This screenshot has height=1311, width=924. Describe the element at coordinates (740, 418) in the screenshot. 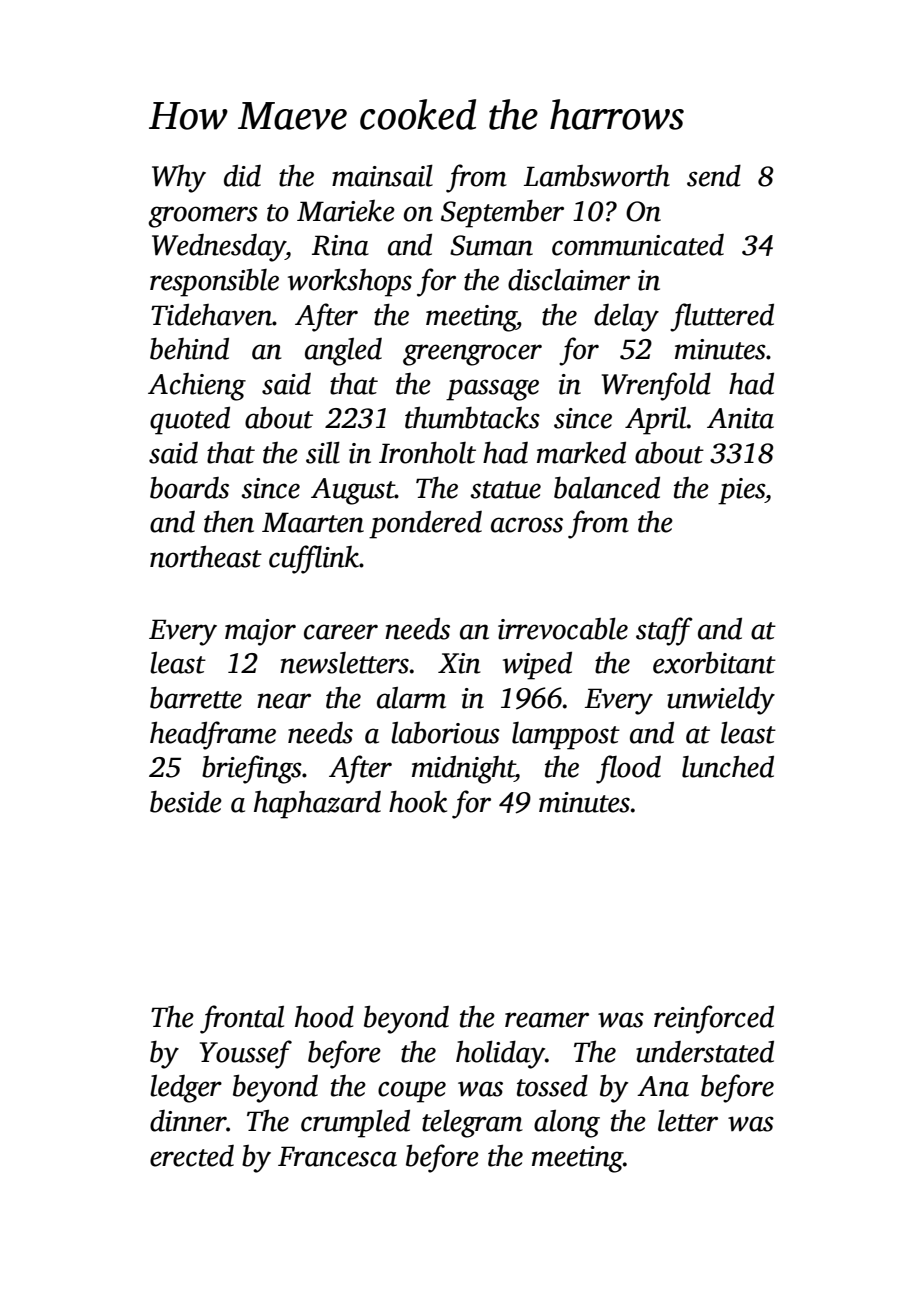

I see `Anita` at that location.
